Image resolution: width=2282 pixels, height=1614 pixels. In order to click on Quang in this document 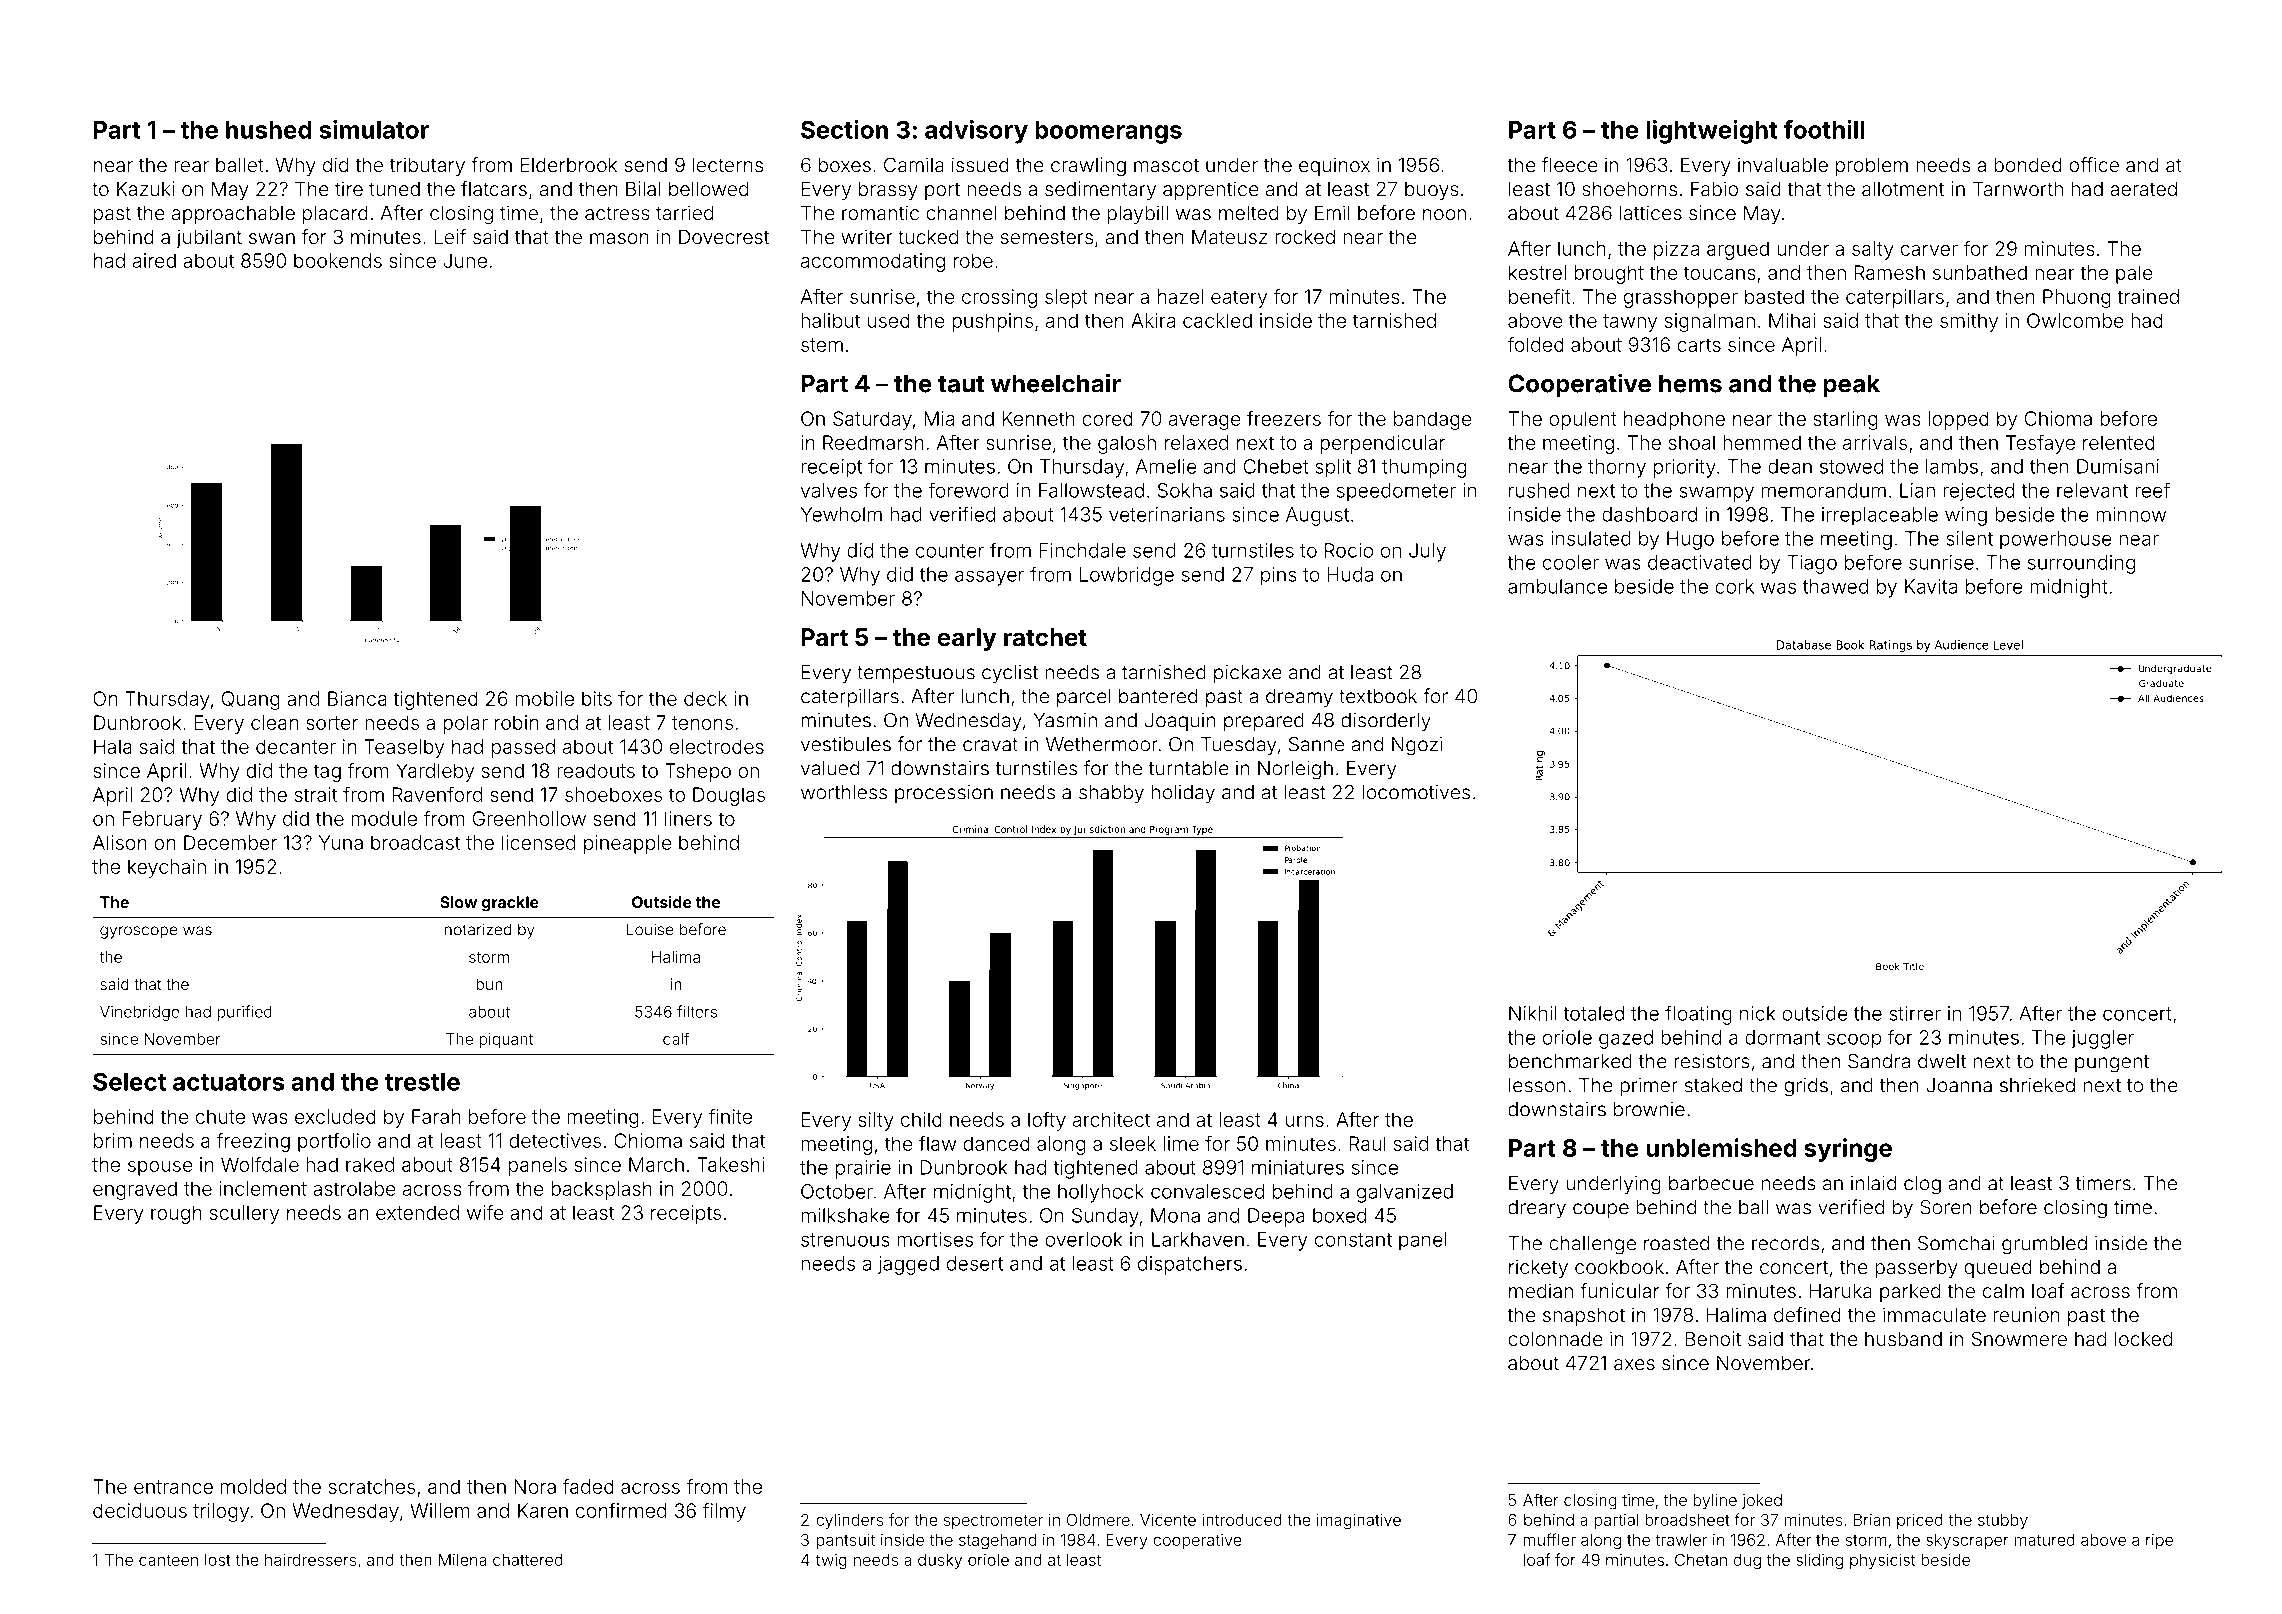, I will do `click(251, 700)`.
